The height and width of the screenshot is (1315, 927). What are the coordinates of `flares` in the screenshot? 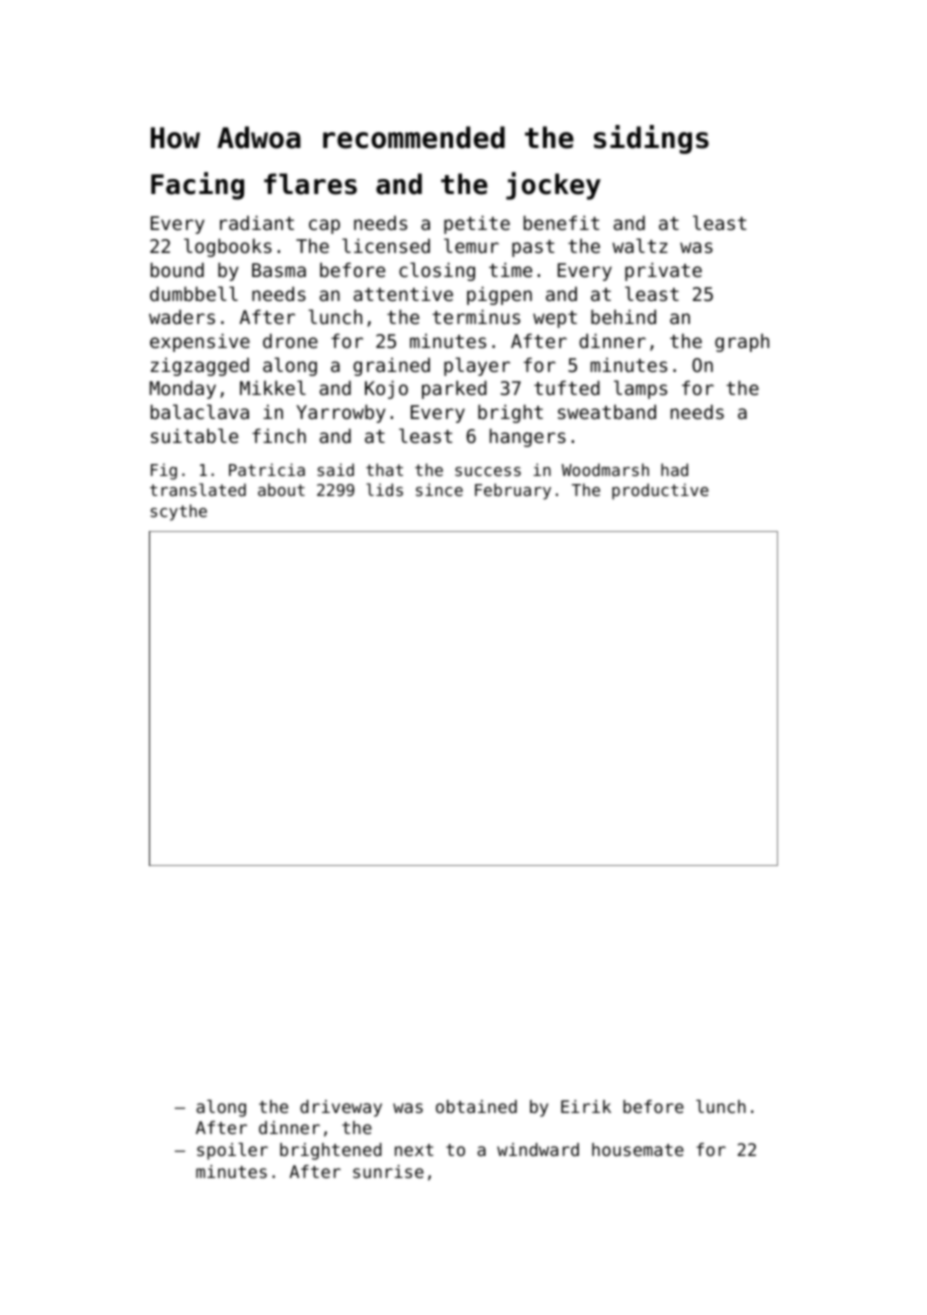 It's located at (310, 184).
